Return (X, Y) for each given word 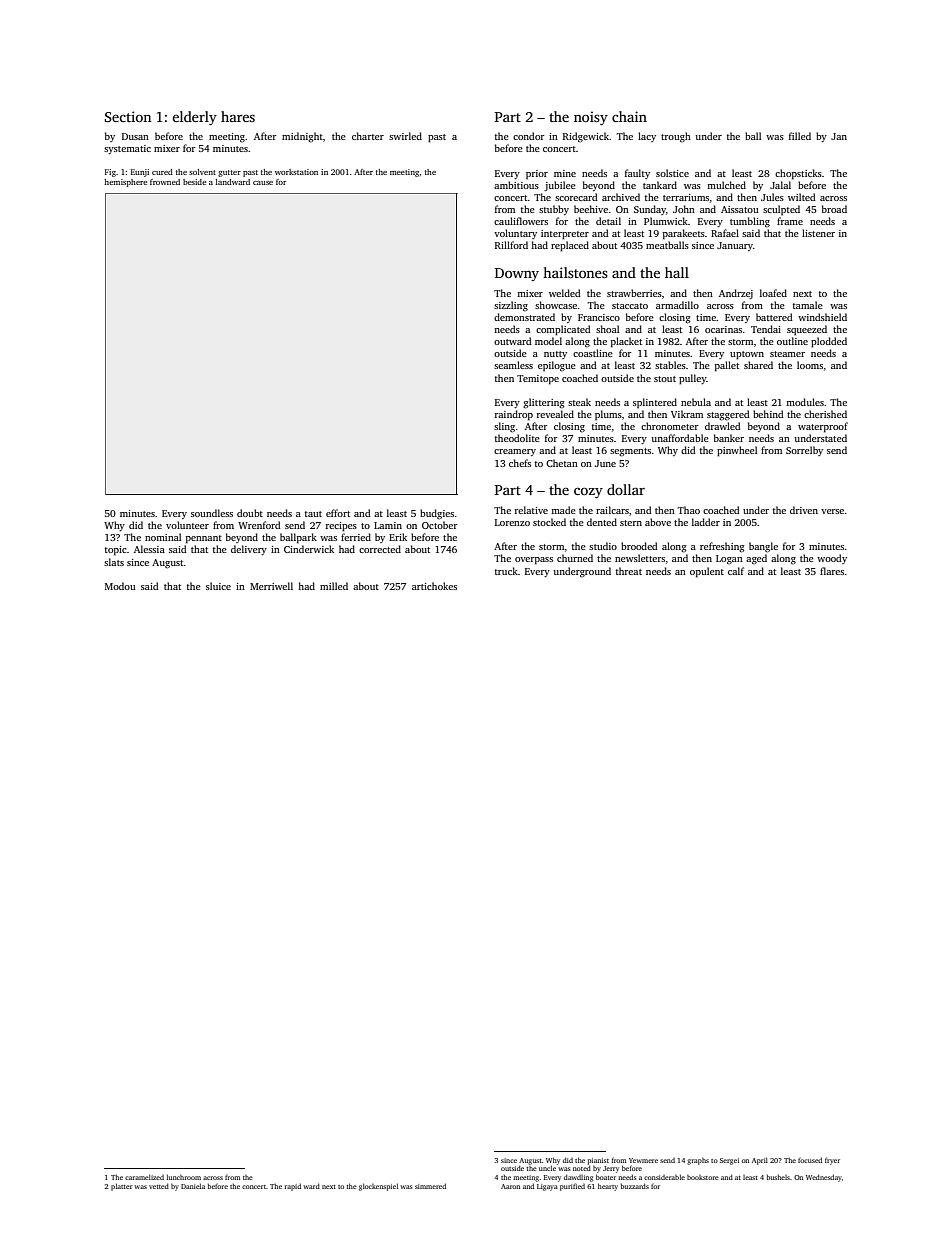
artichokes (434, 586)
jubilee (560, 186)
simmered (430, 1186)
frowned (165, 182)
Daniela (193, 1186)
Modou (120, 586)
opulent (707, 572)
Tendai (766, 329)
